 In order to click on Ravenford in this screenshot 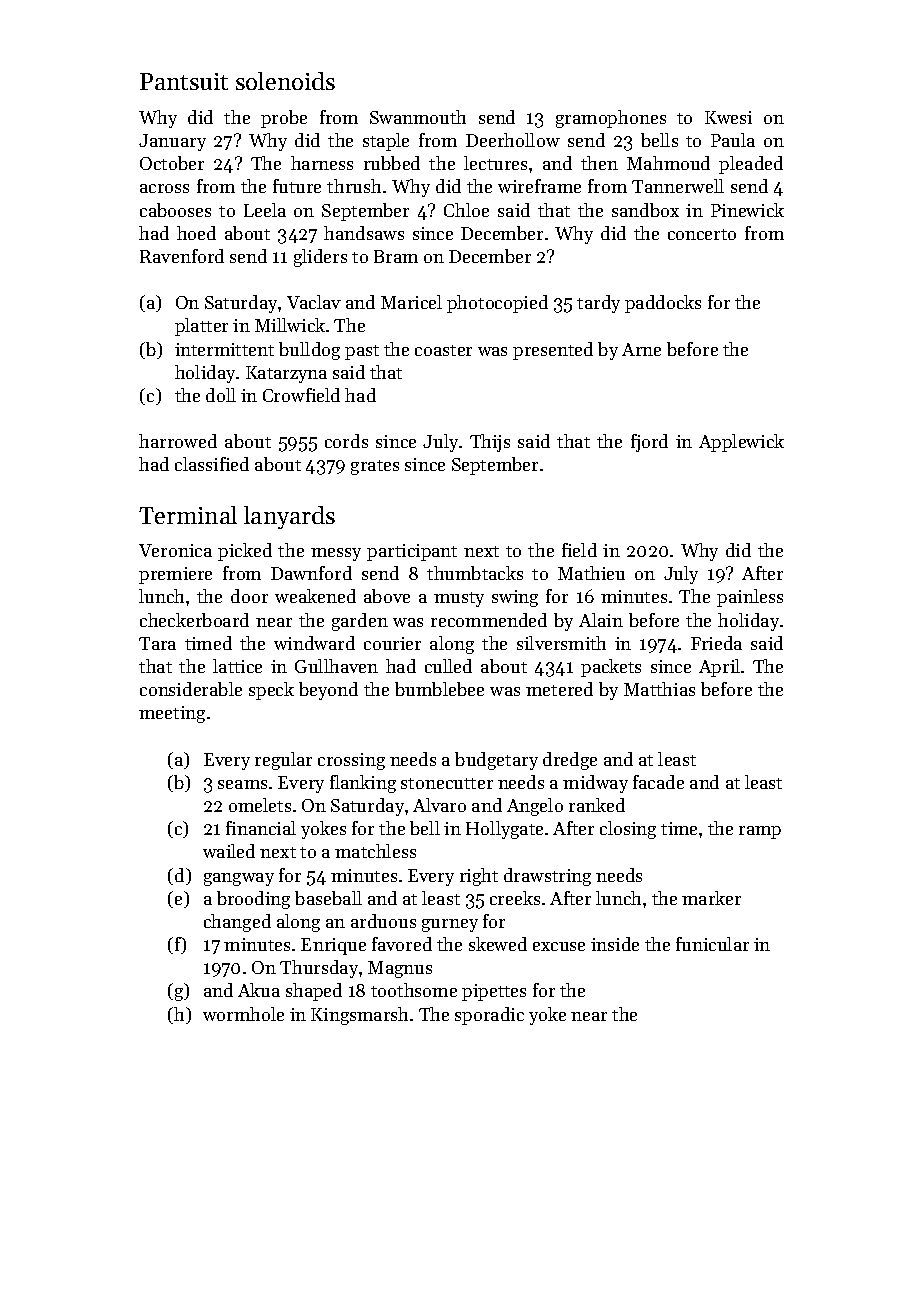, I will do `click(182, 256)`.
